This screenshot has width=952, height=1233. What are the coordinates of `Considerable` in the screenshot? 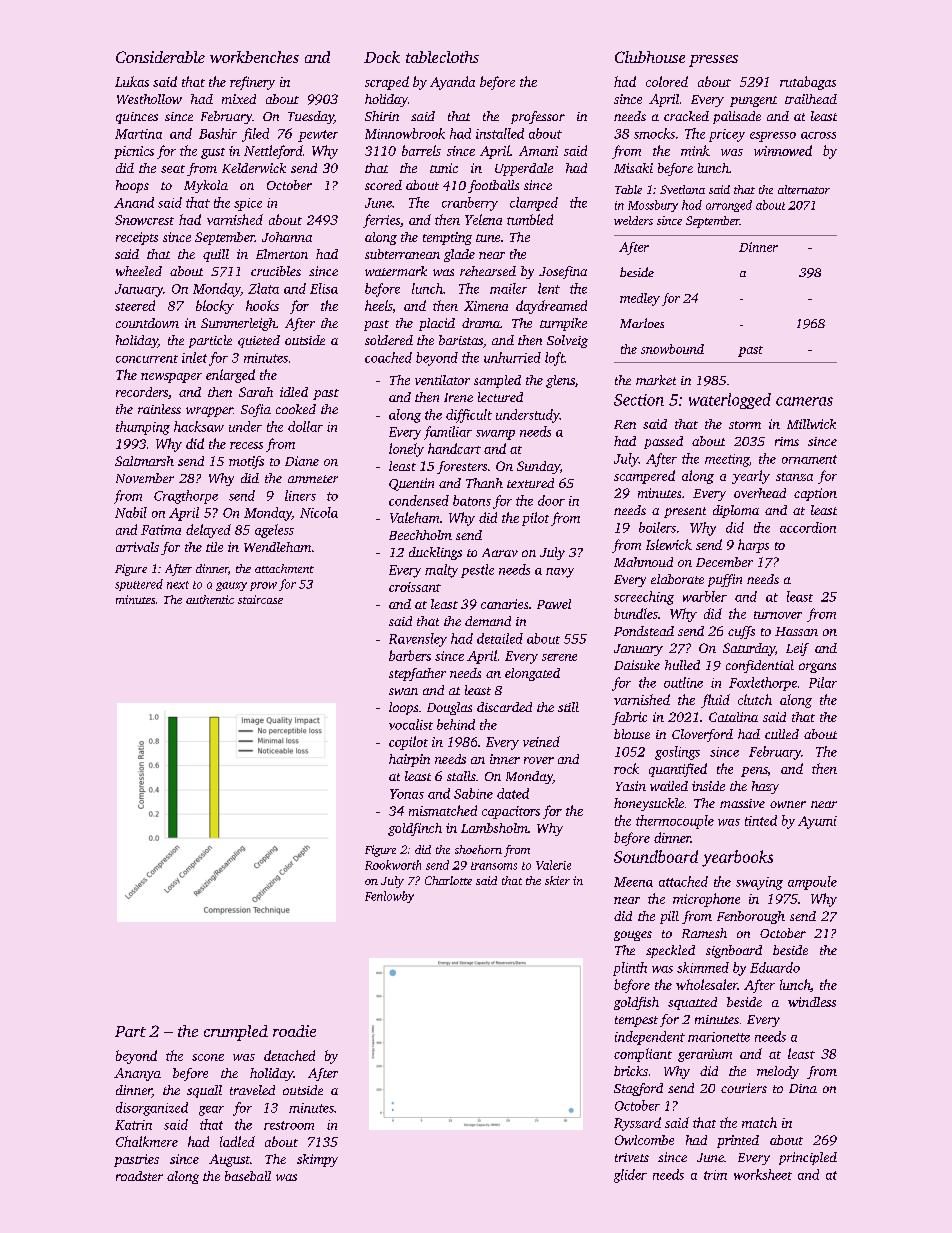 It's located at (160, 57).
